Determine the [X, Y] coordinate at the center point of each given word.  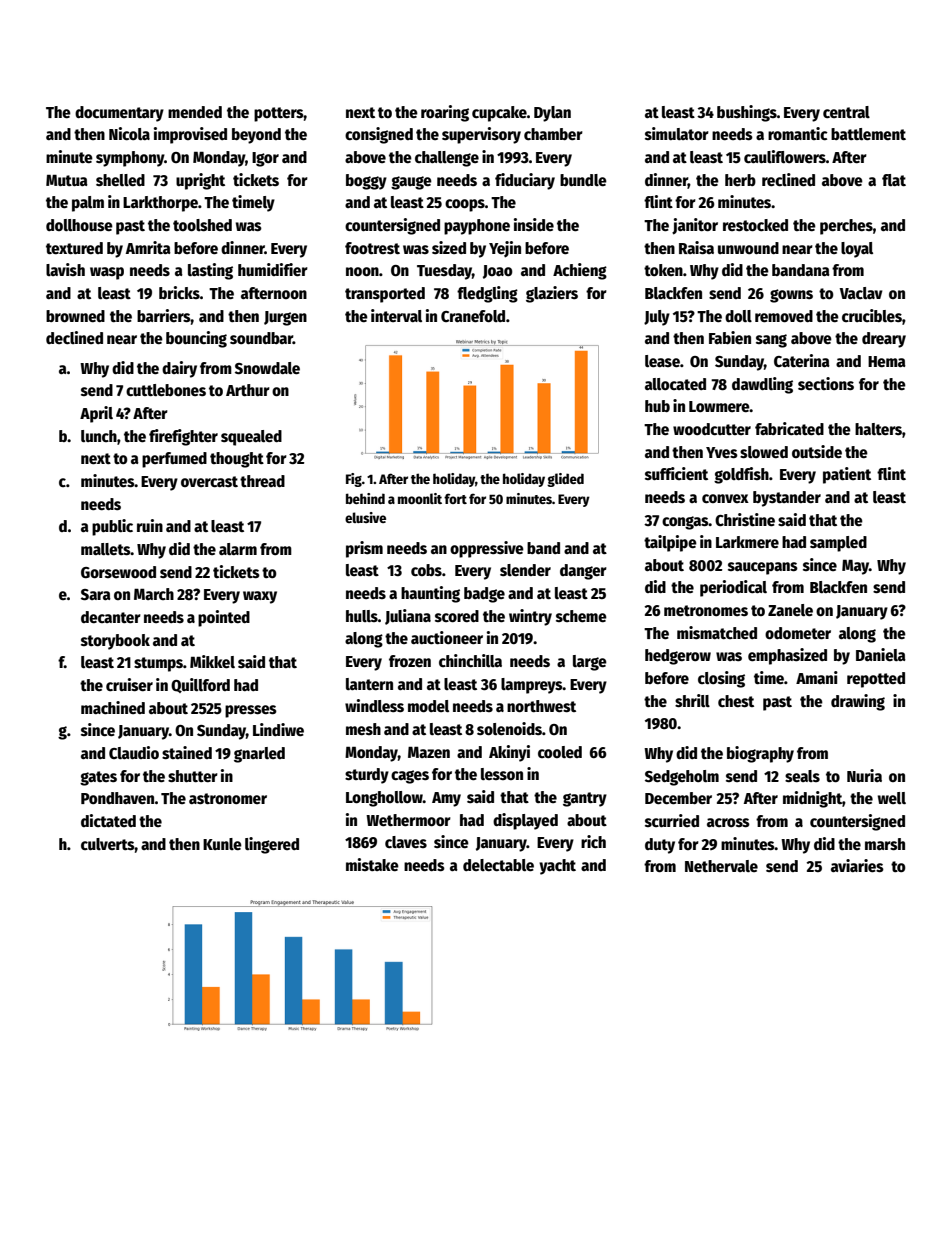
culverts [108, 844]
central [846, 112]
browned [75, 316]
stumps [158, 664]
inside [534, 224]
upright [200, 181]
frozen [410, 661]
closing [721, 679]
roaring [445, 113]
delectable [498, 865]
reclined [788, 180]
